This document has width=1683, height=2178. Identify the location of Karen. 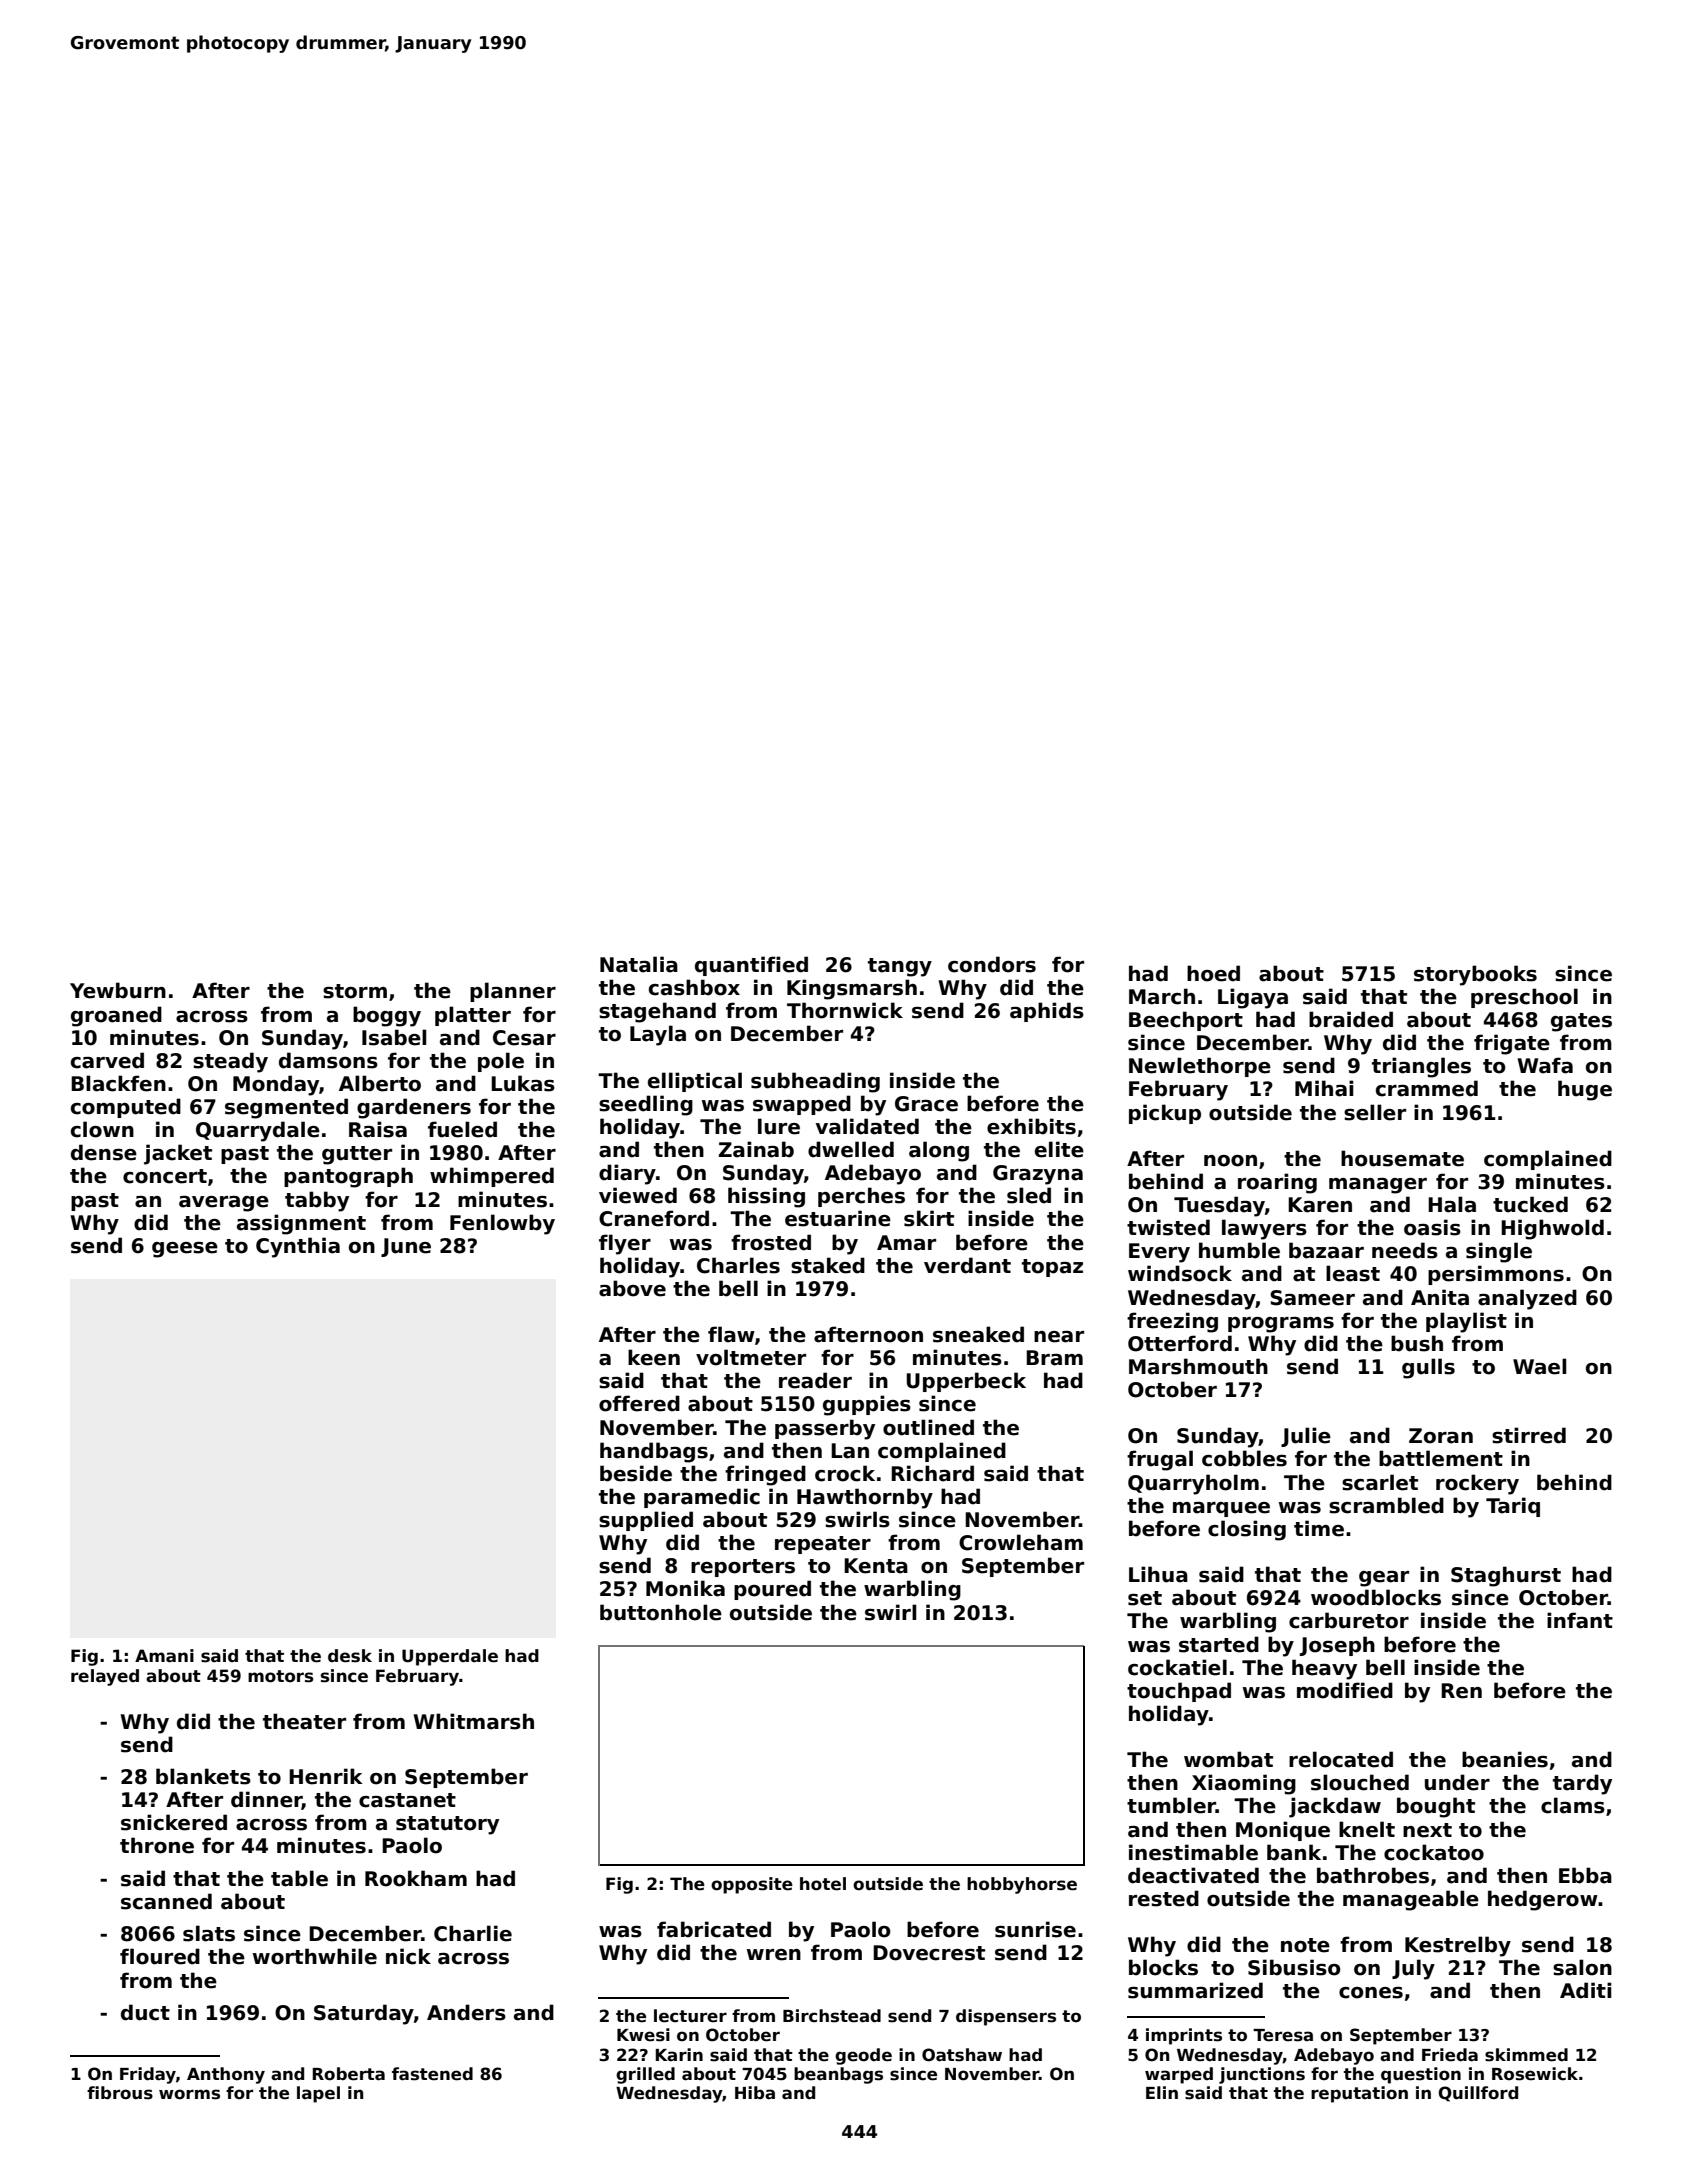
(1320, 1205).
